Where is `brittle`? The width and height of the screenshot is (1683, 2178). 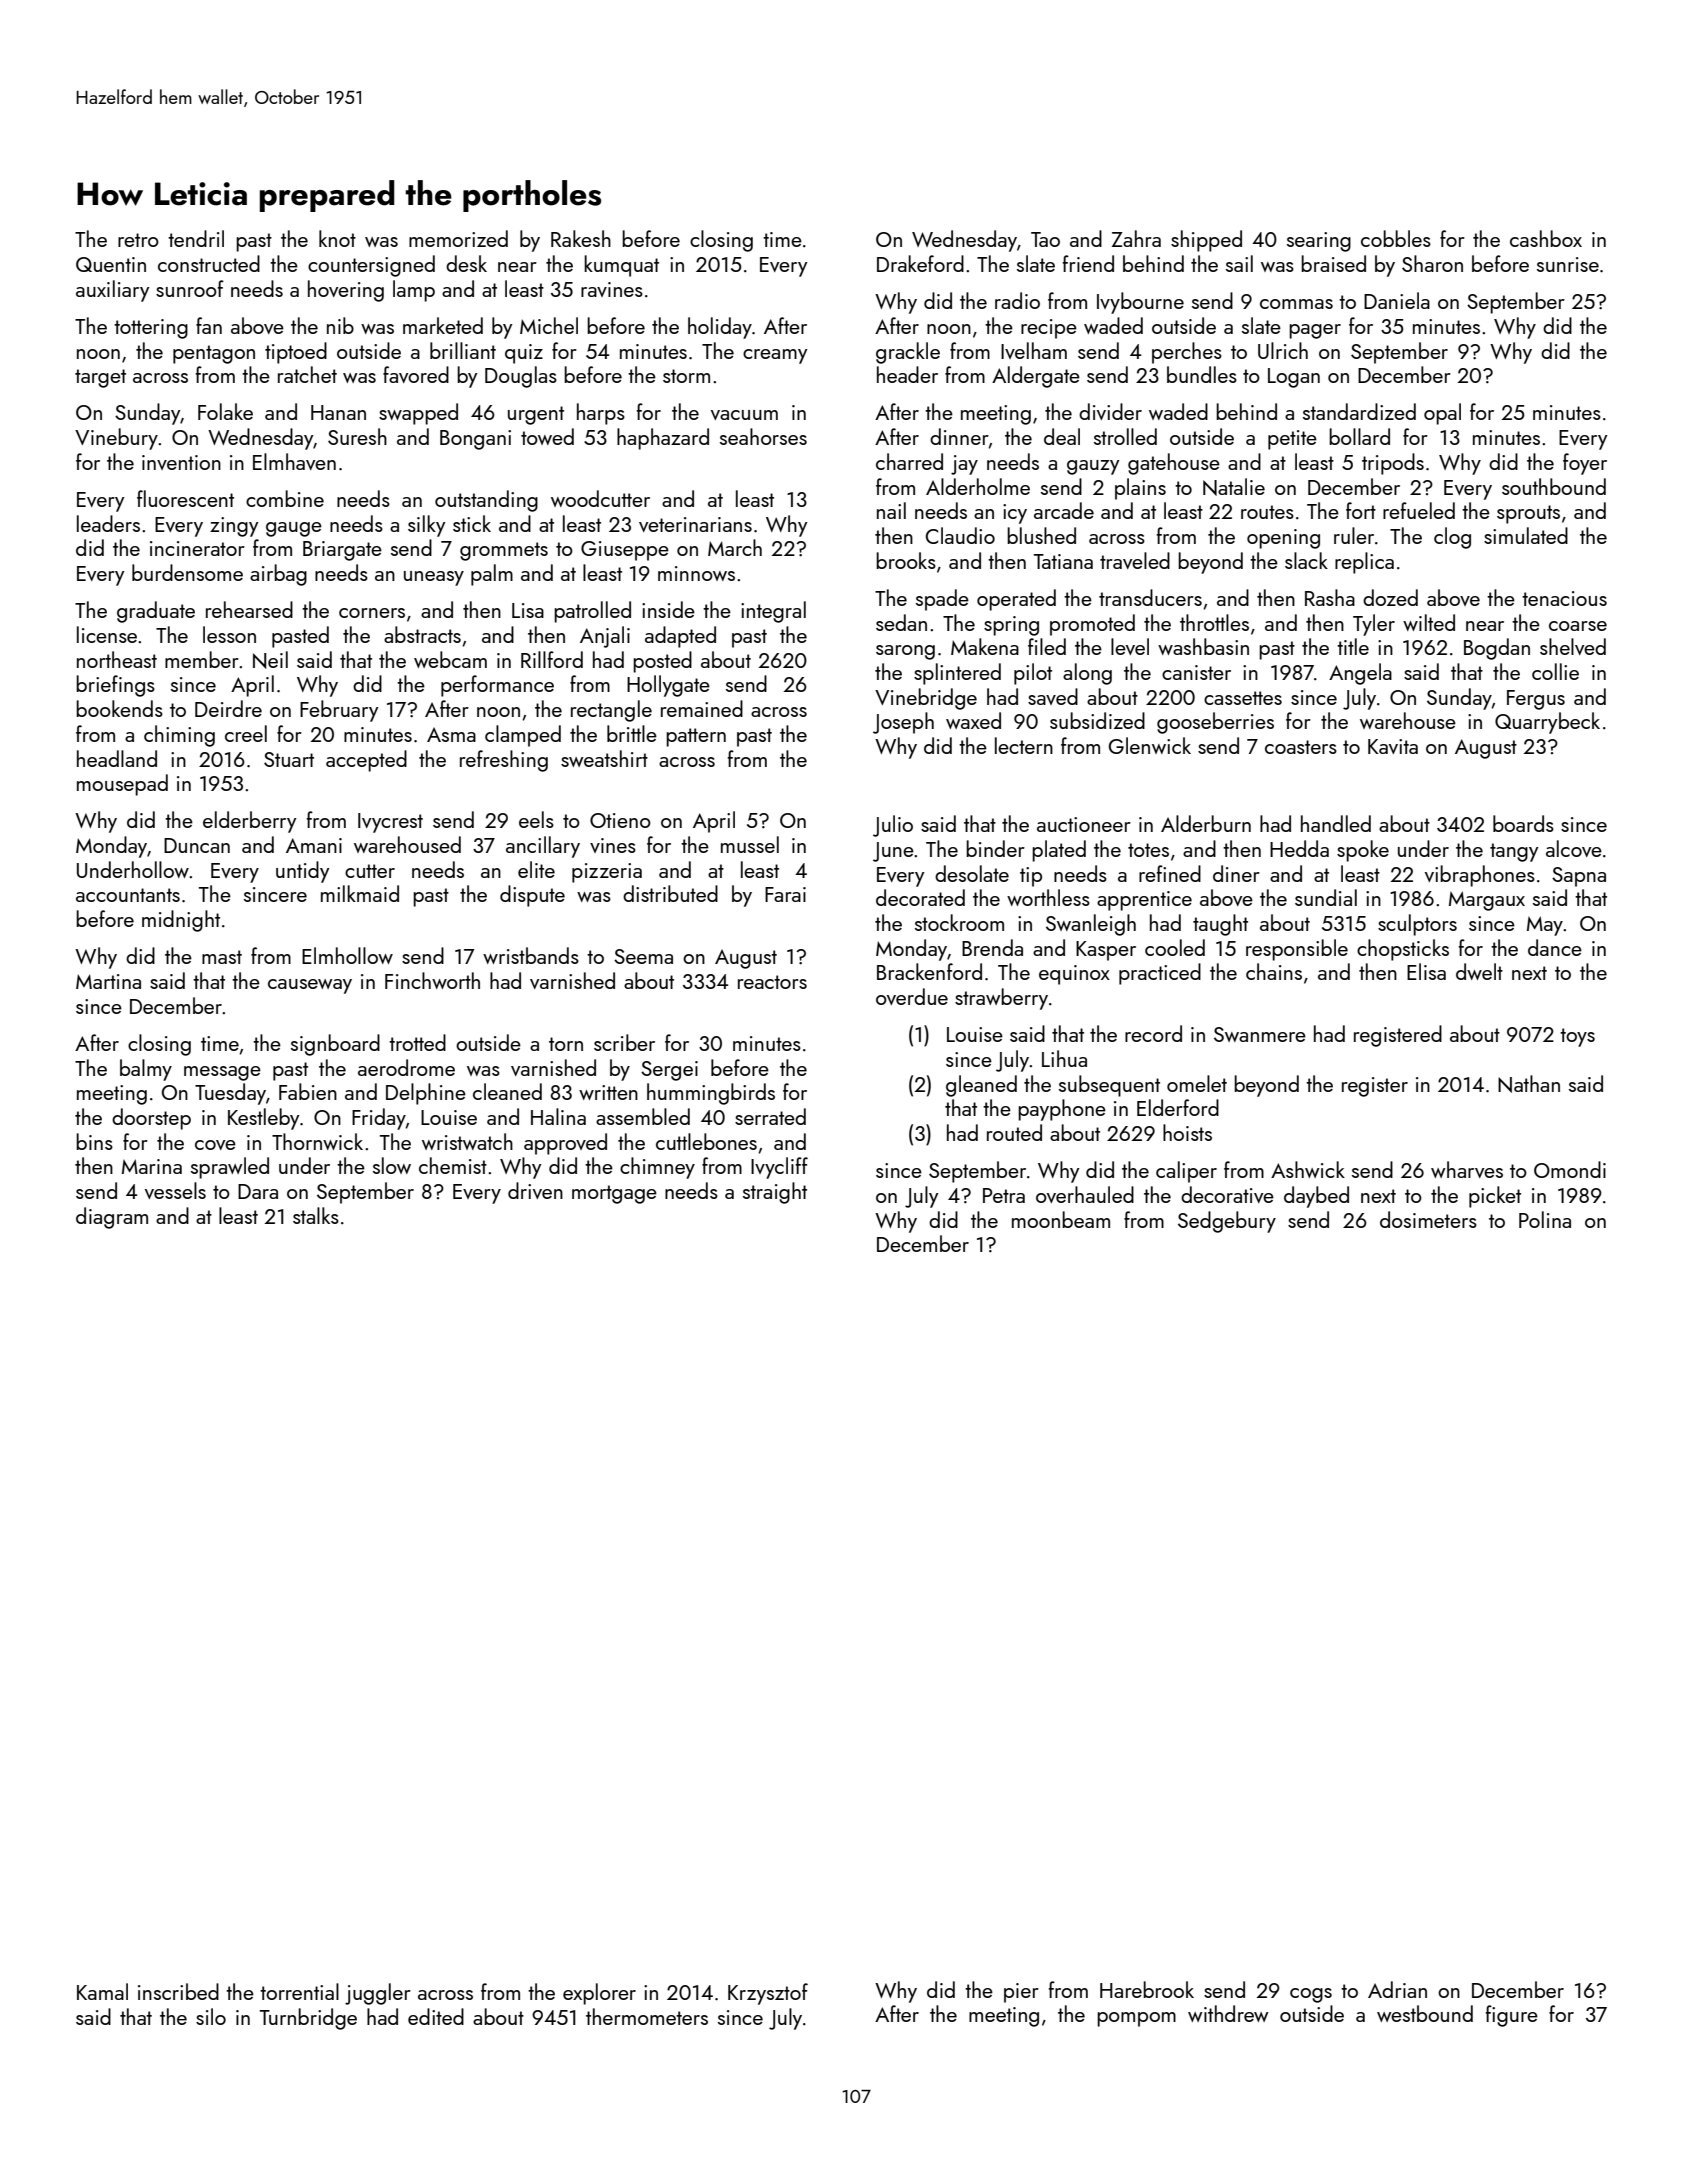
brittle is located at coordinates (632, 733).
